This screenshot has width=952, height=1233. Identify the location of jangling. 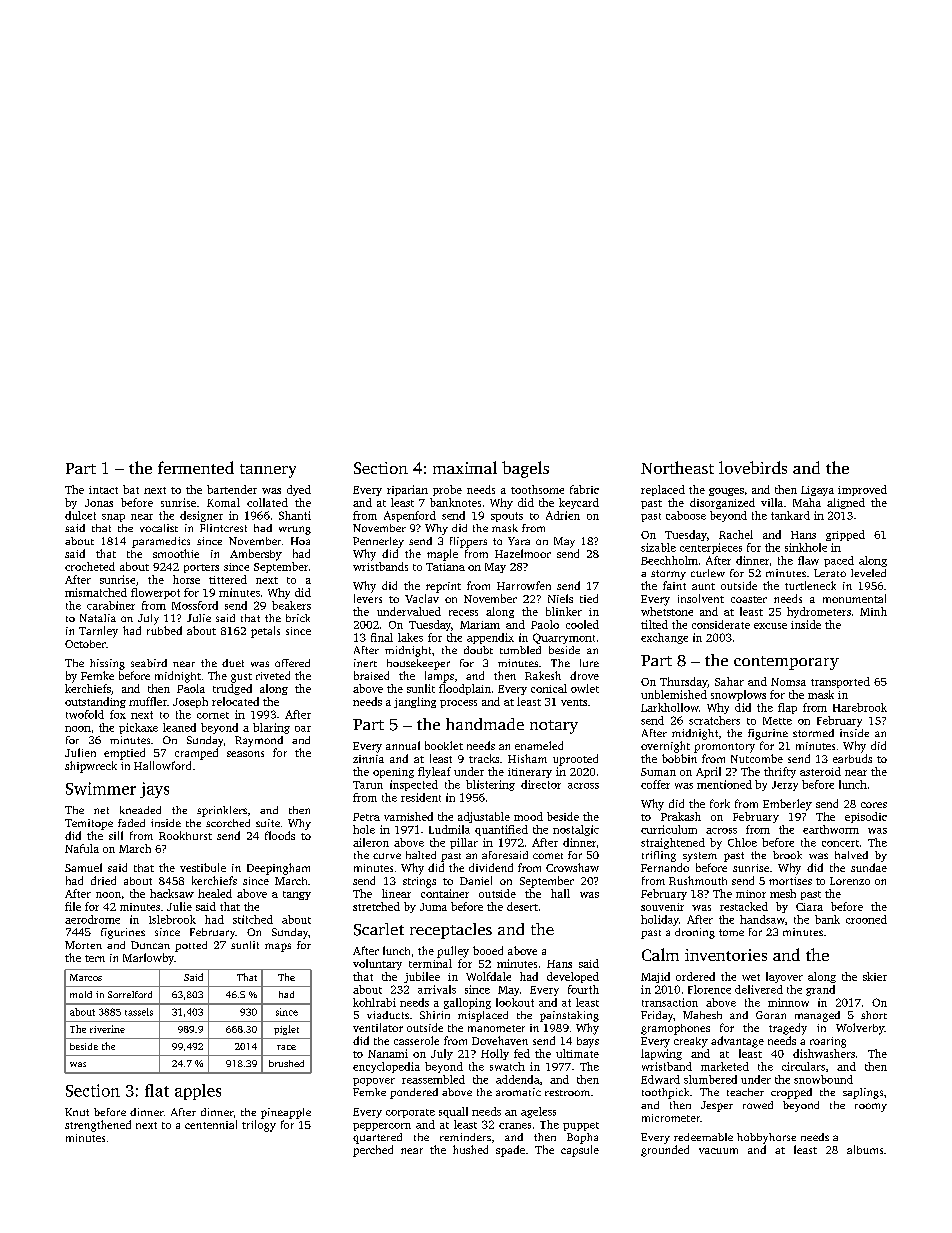
(415, 702).
